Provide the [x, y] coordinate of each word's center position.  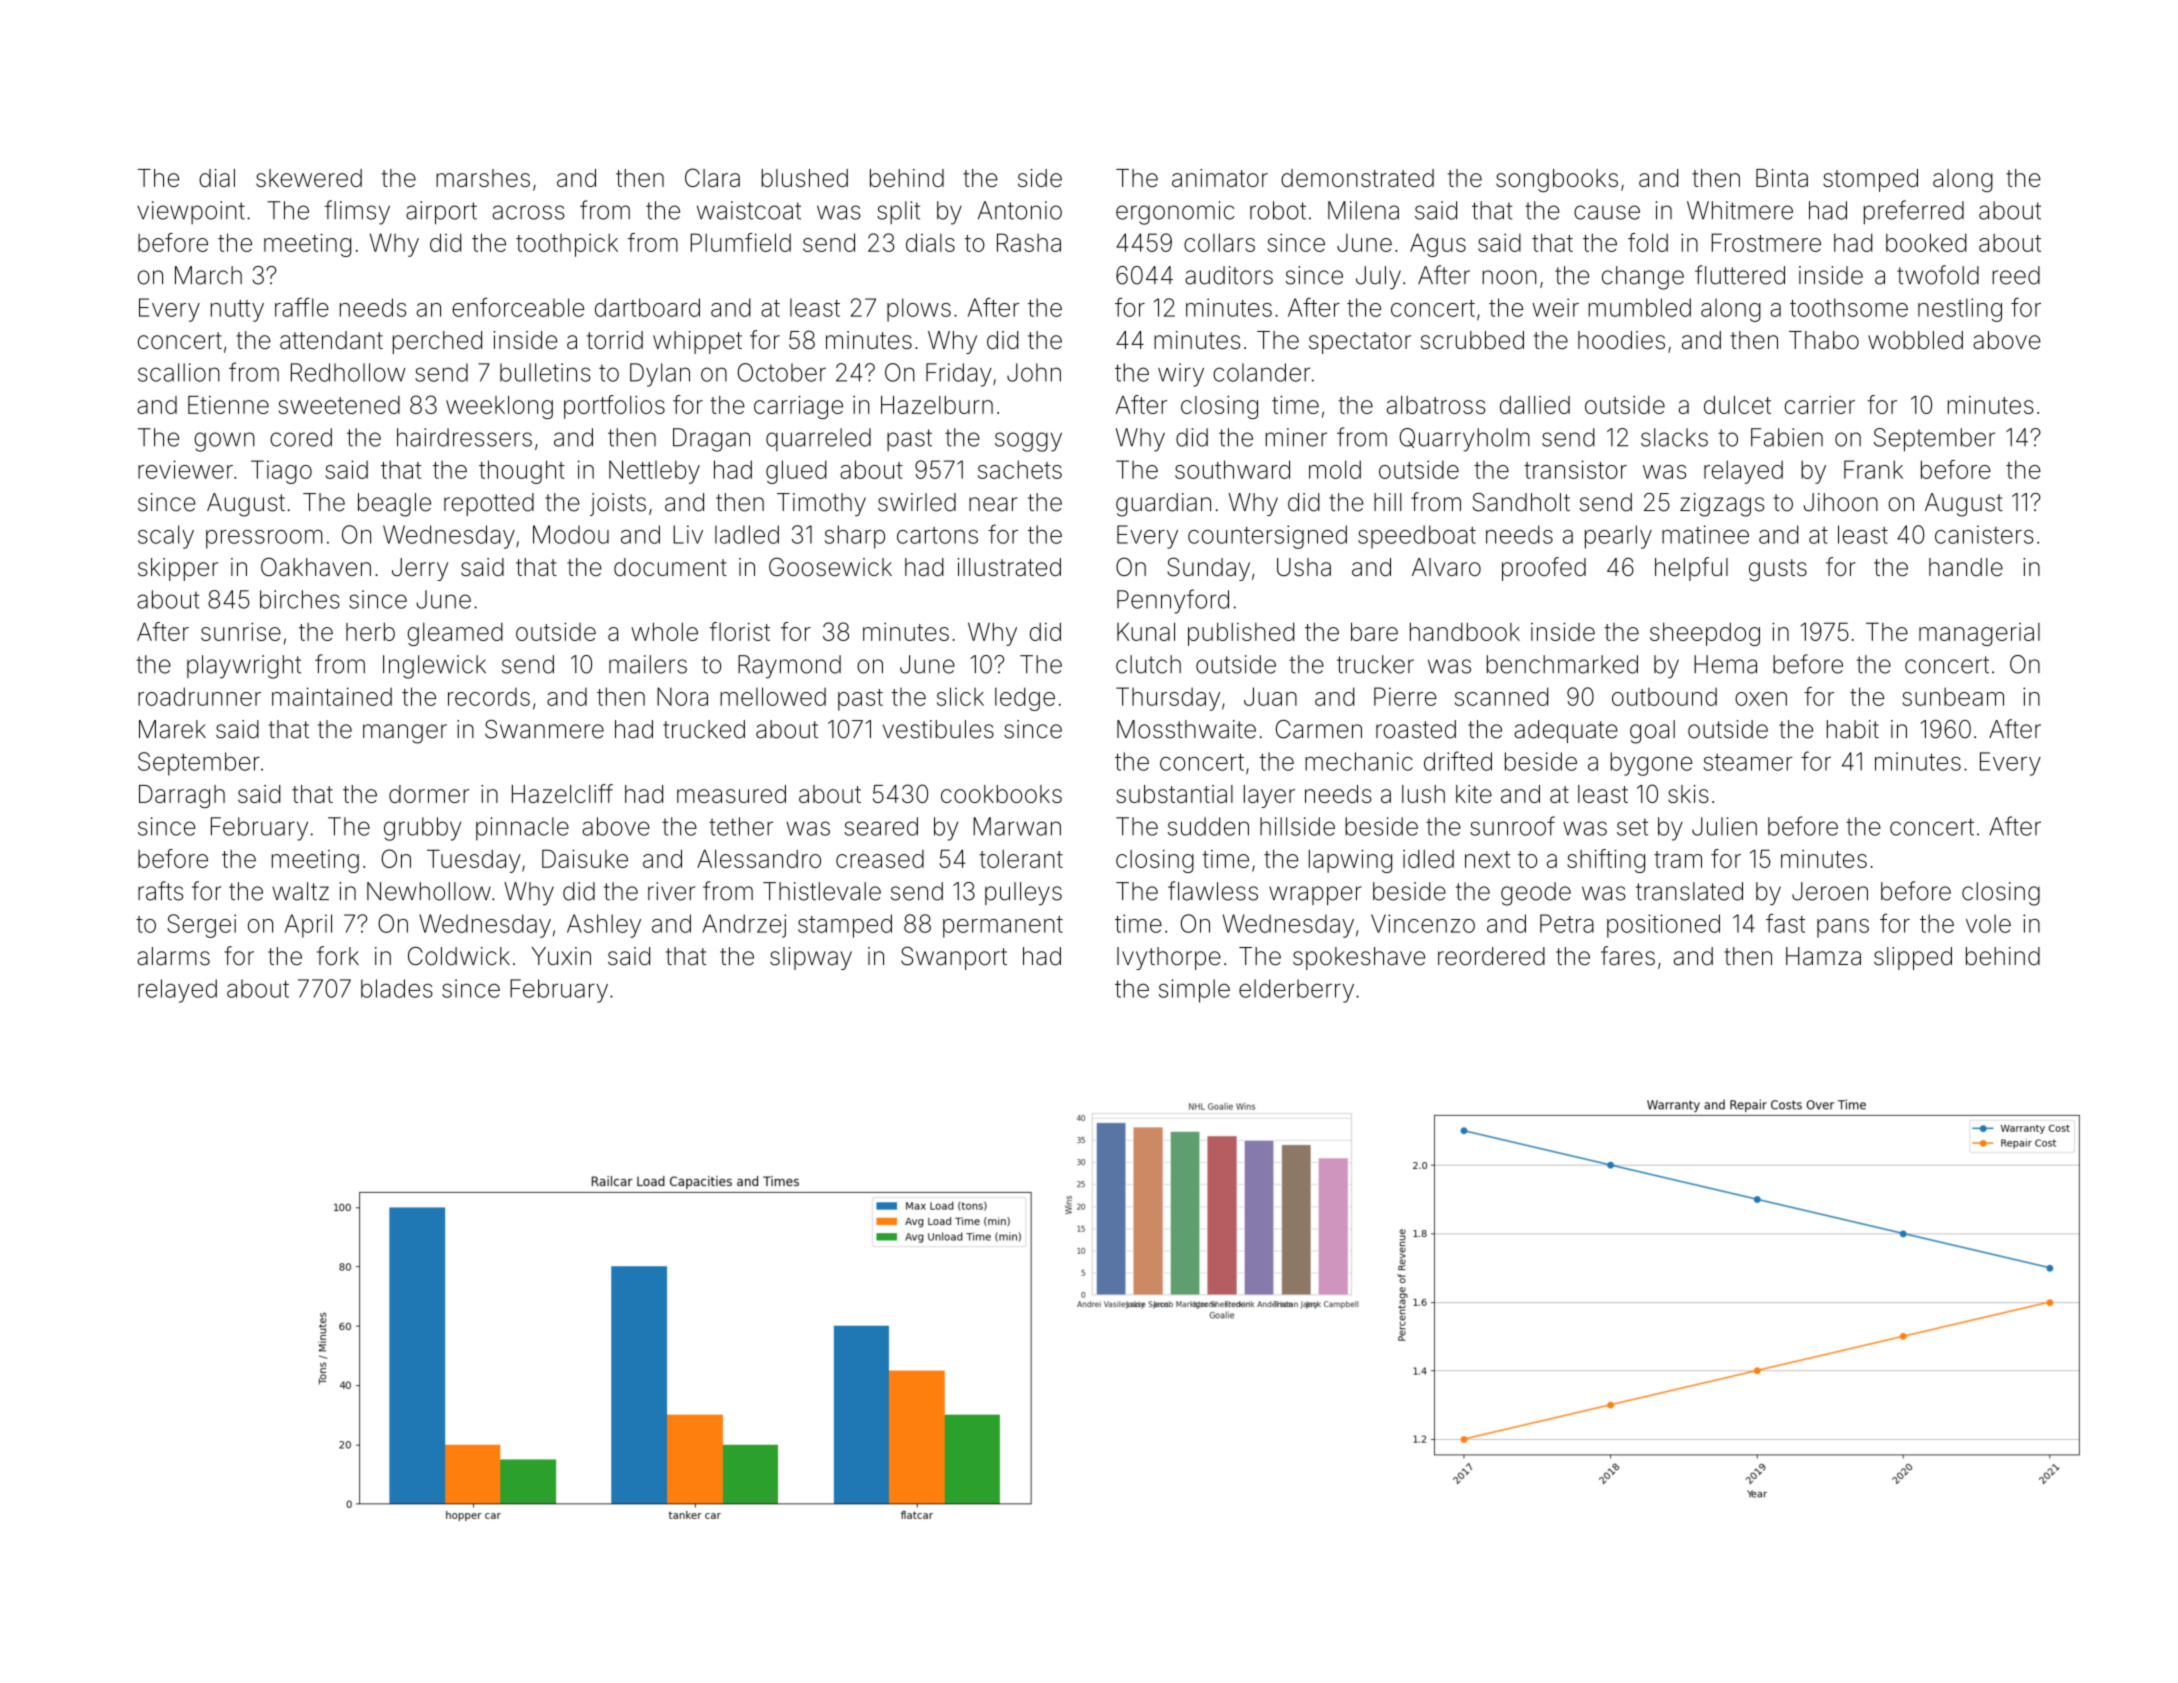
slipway [811, 958]
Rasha [1029, 242]
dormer [429, 794]
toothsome [1849, 307]
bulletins [545, 372]
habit [1853, 729]
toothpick [567, 245]
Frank [1873, 469]
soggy [1028, 442]
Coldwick [459, 956]
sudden [1208, 826]
